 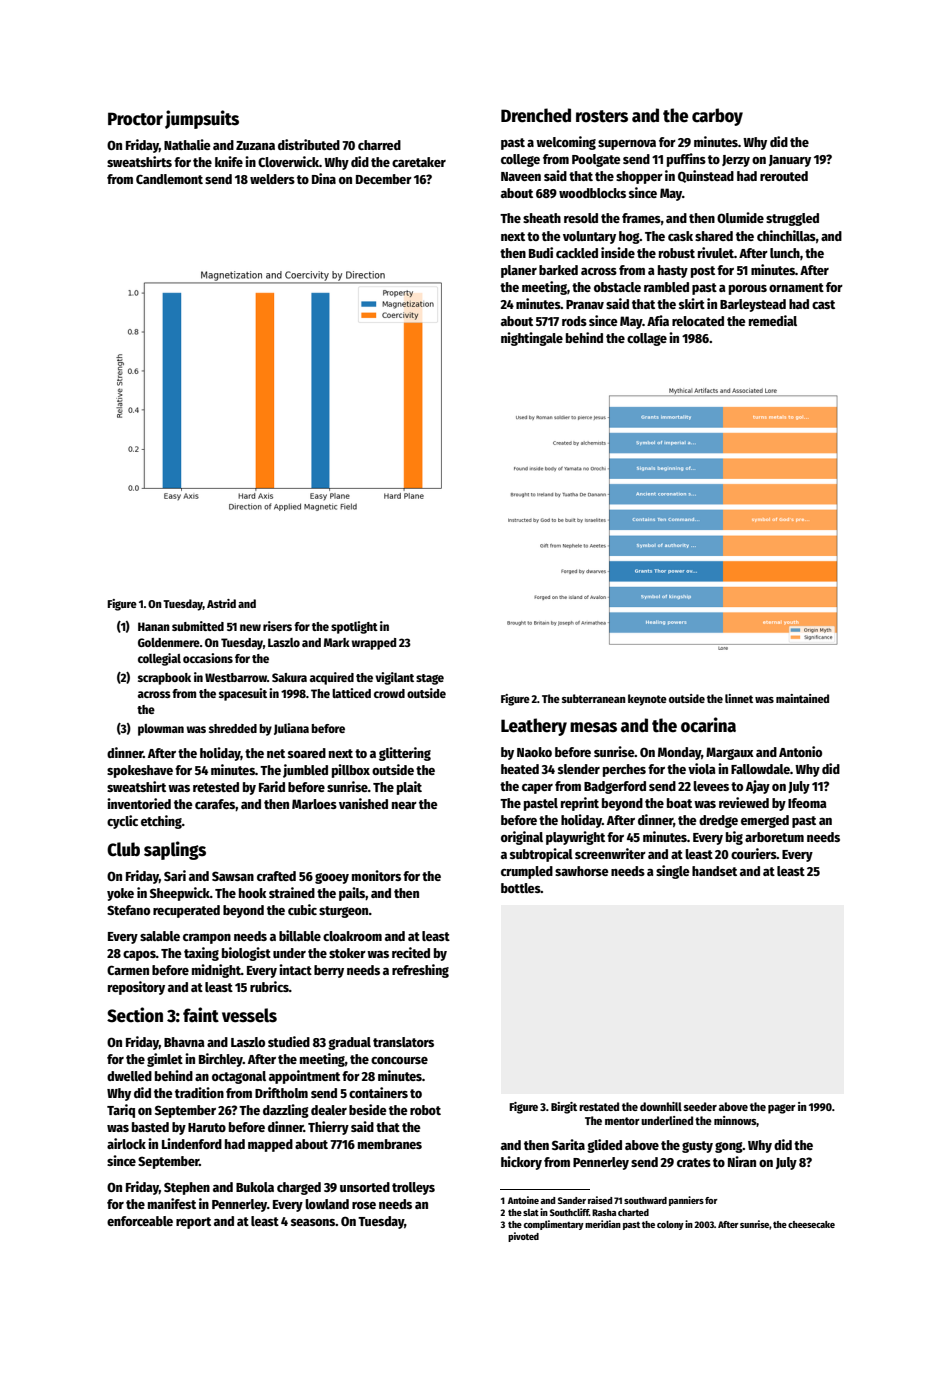 I want to click on cheesecake, so click(x=811, y=1224).
